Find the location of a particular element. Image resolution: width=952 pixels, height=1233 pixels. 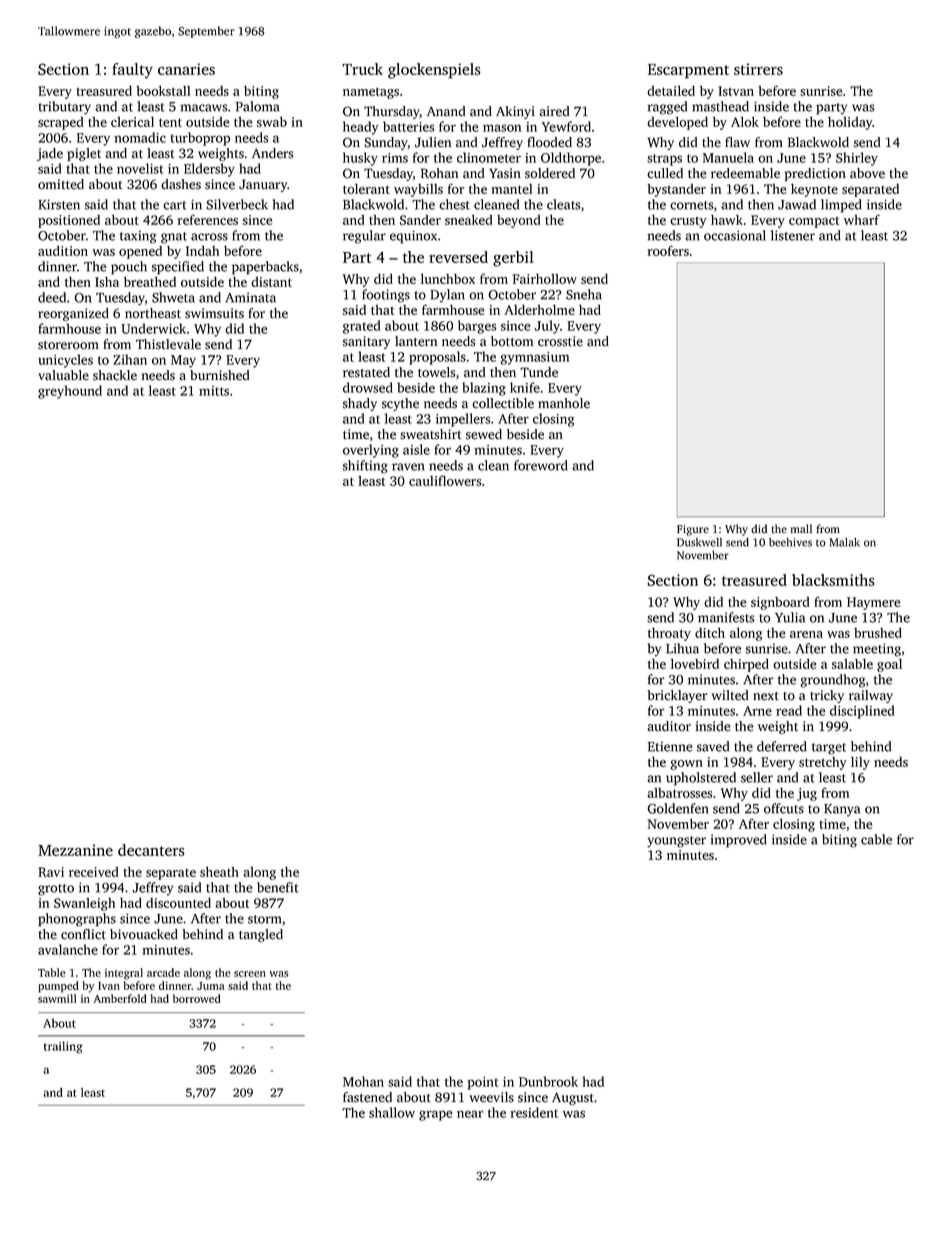

mall is located at coordinates (801, 528).
